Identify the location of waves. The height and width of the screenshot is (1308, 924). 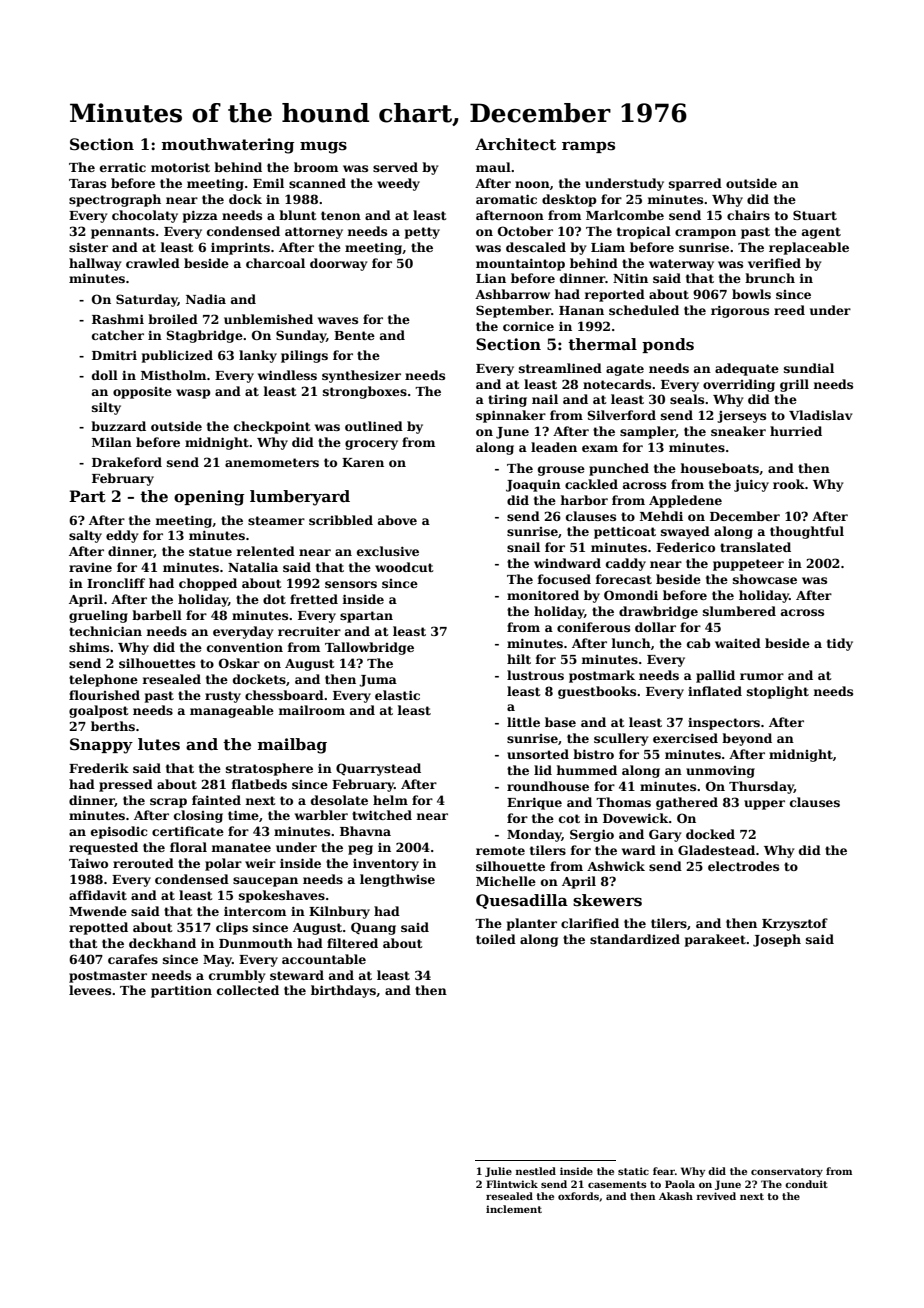
(338, 320).
